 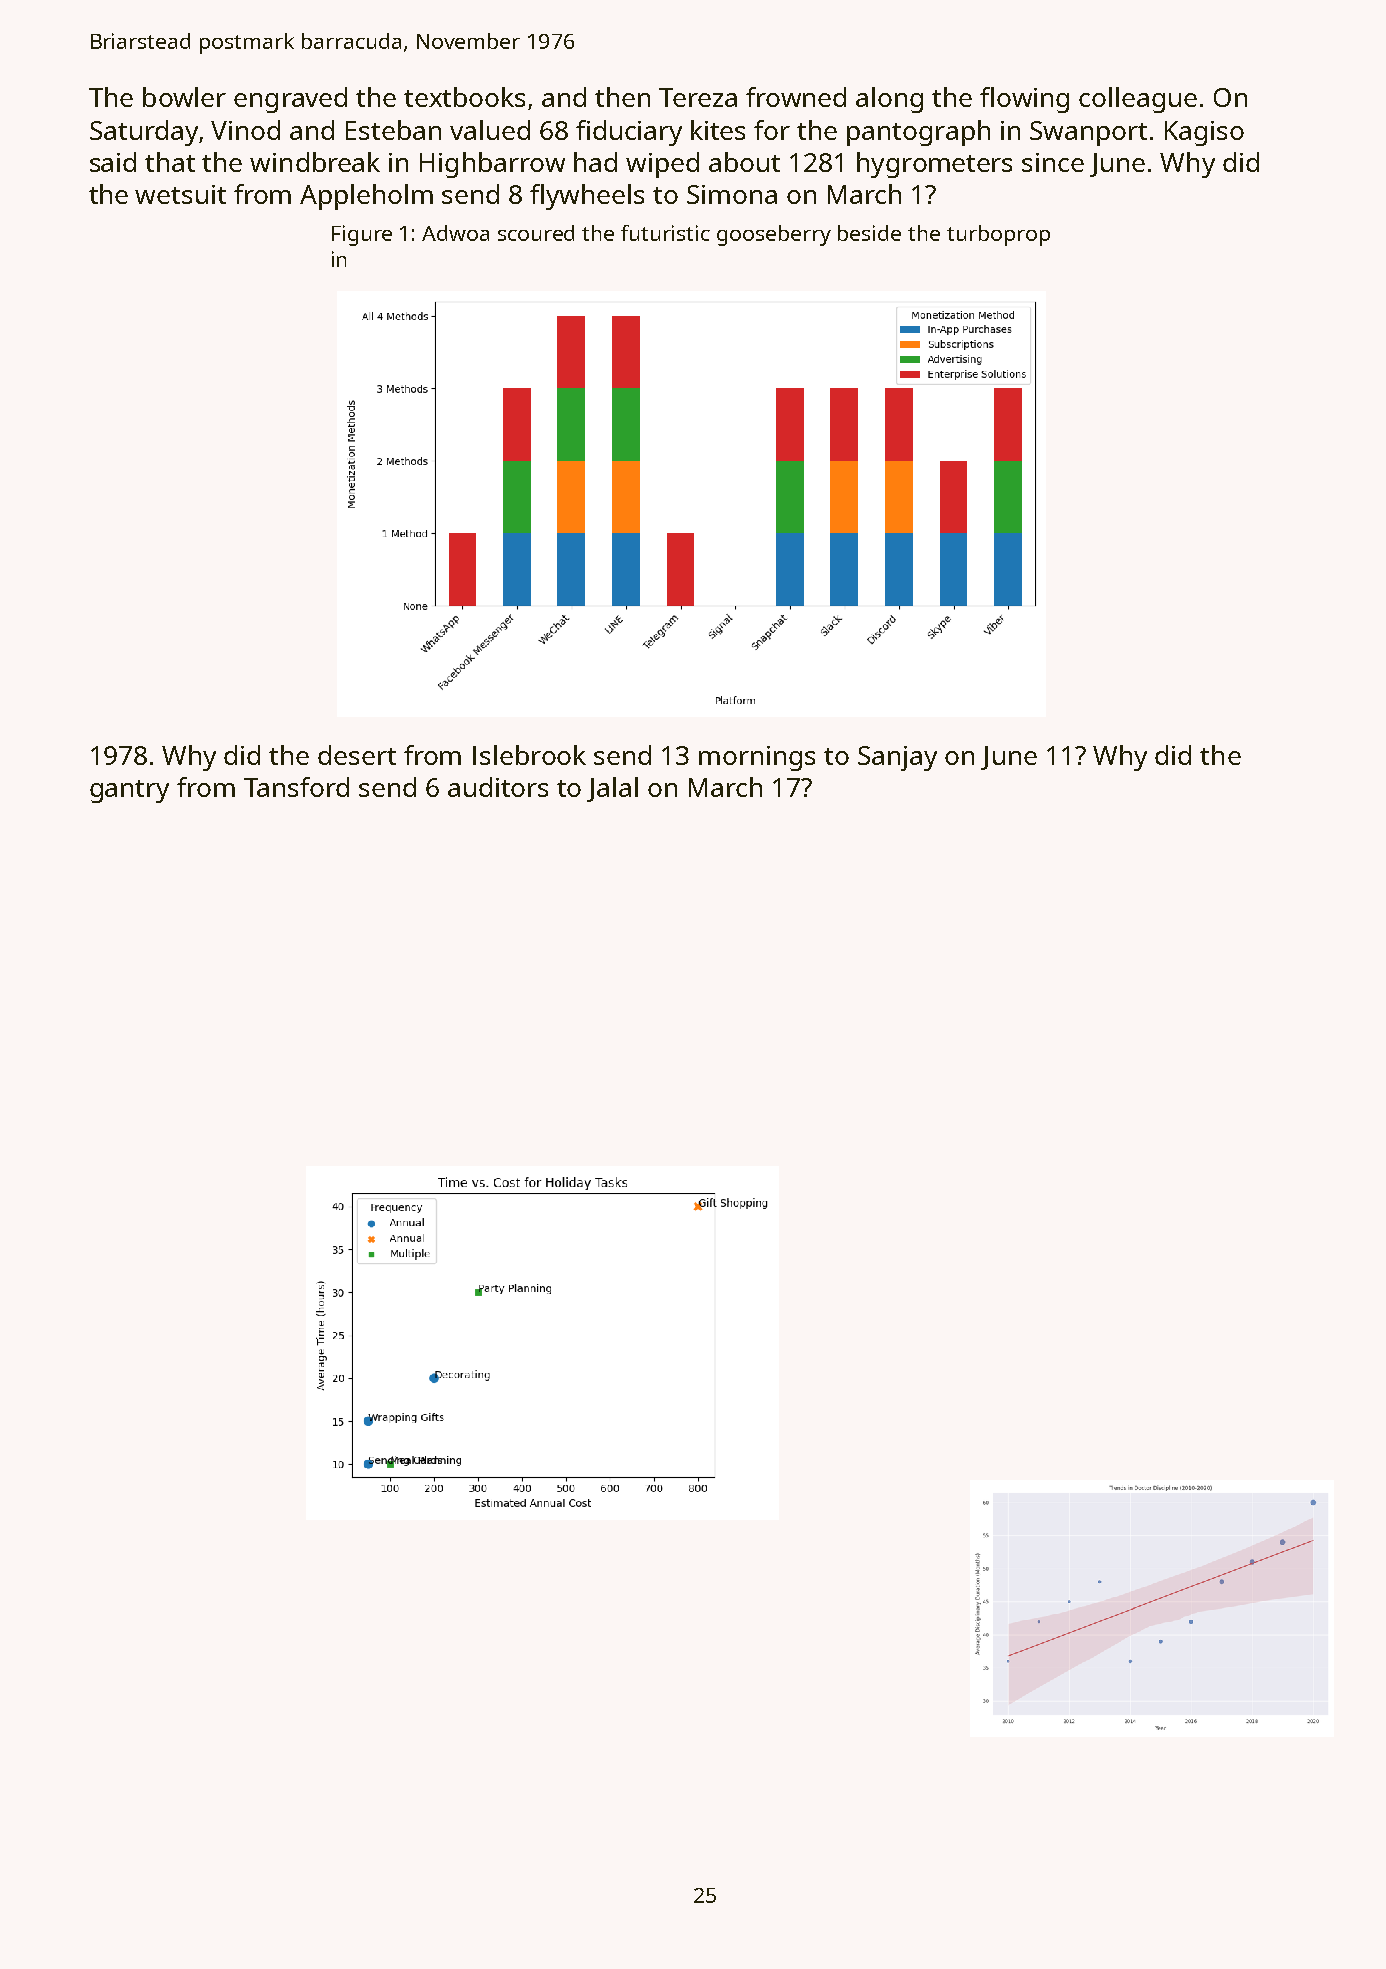 I want to click on Sanjay, so click(x=897, y=758).
